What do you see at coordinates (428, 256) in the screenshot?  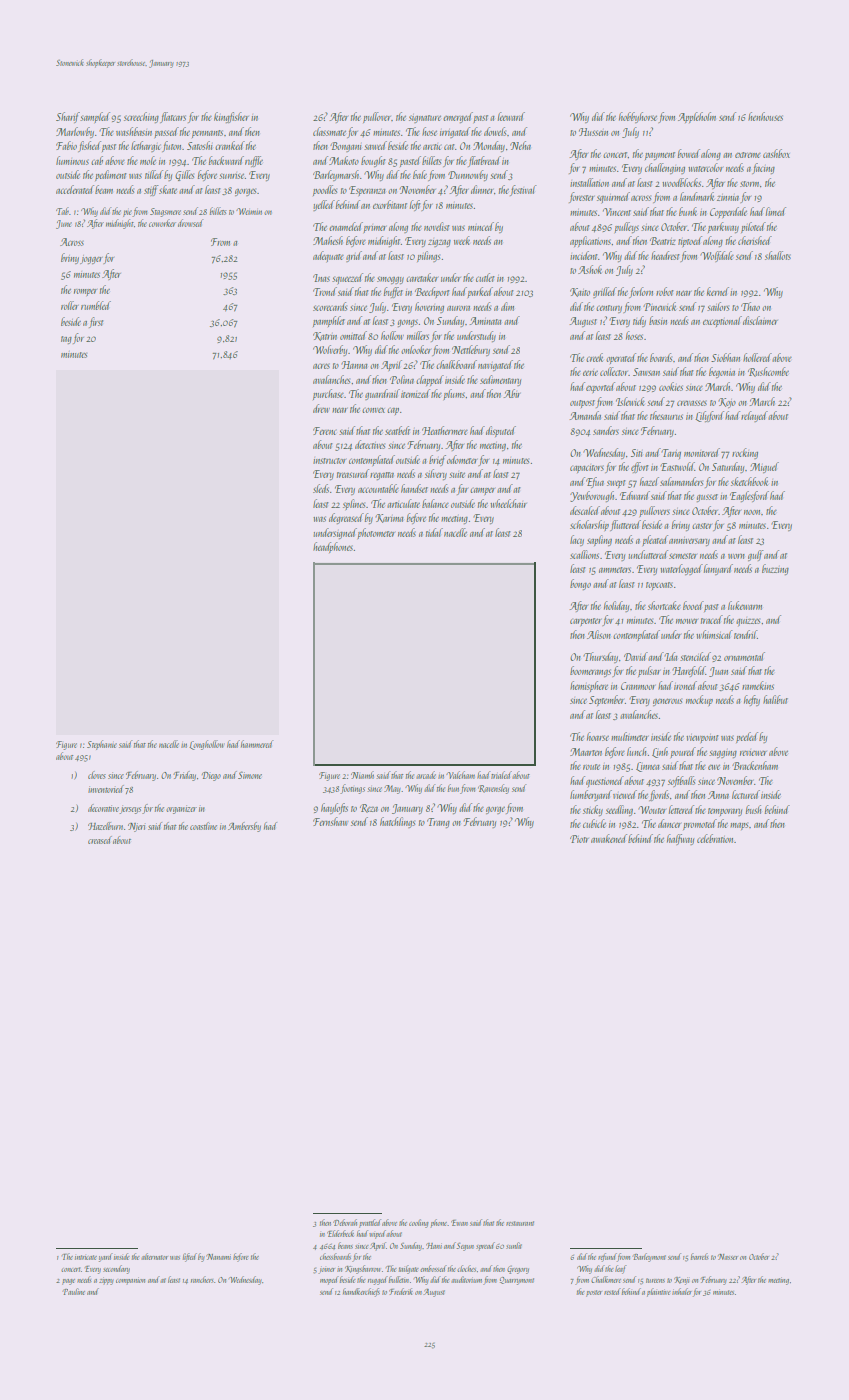 I see `pilings` at bounding box center [428, 256].
